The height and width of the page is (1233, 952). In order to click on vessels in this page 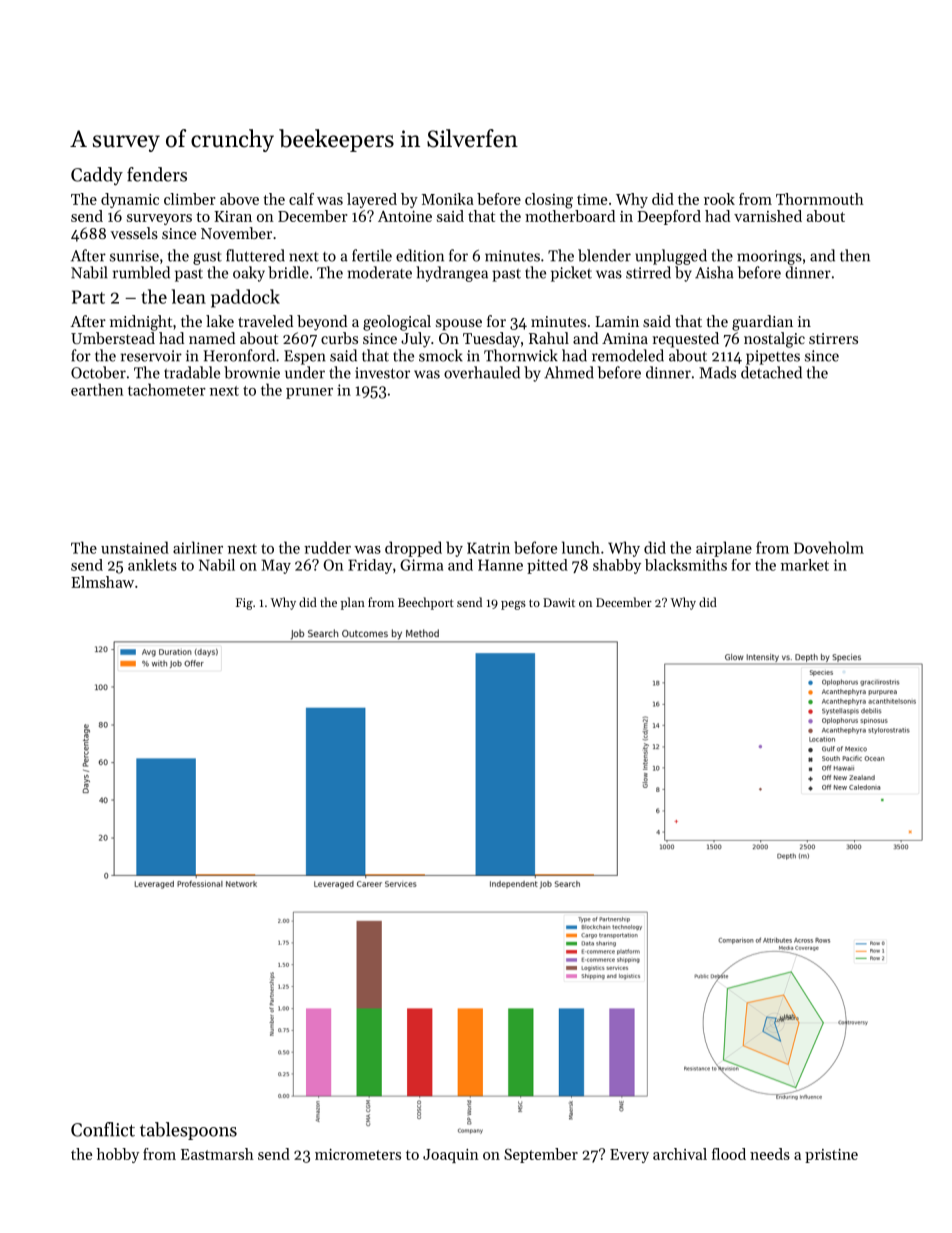, I will do `click(134, 233)`.
